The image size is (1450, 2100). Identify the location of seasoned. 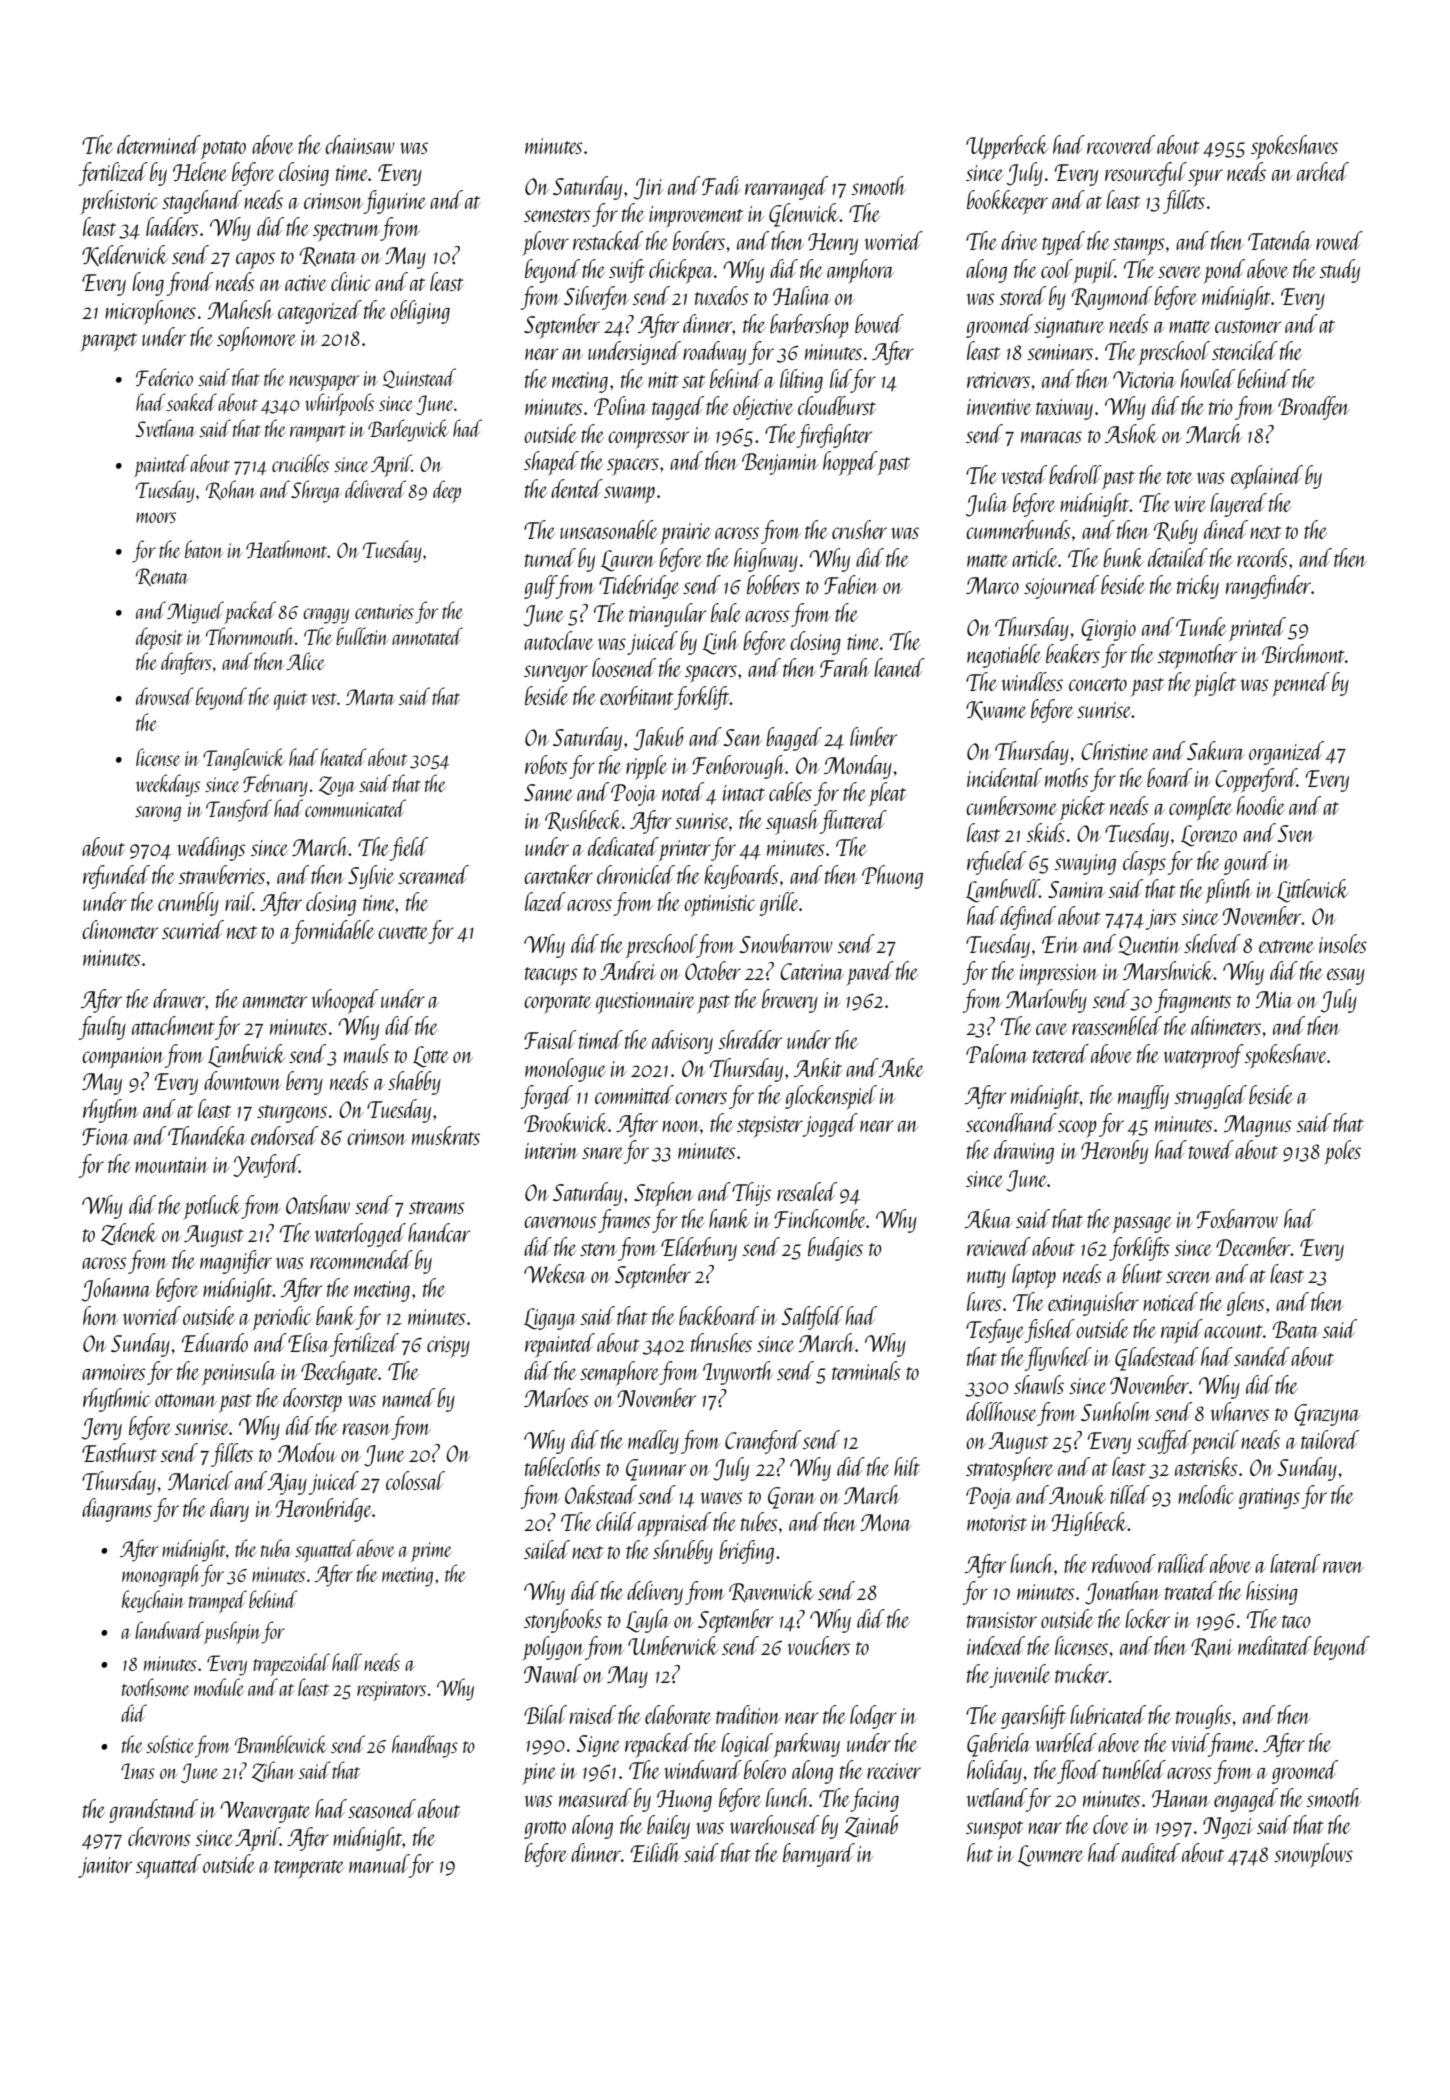
(382, 1808).
